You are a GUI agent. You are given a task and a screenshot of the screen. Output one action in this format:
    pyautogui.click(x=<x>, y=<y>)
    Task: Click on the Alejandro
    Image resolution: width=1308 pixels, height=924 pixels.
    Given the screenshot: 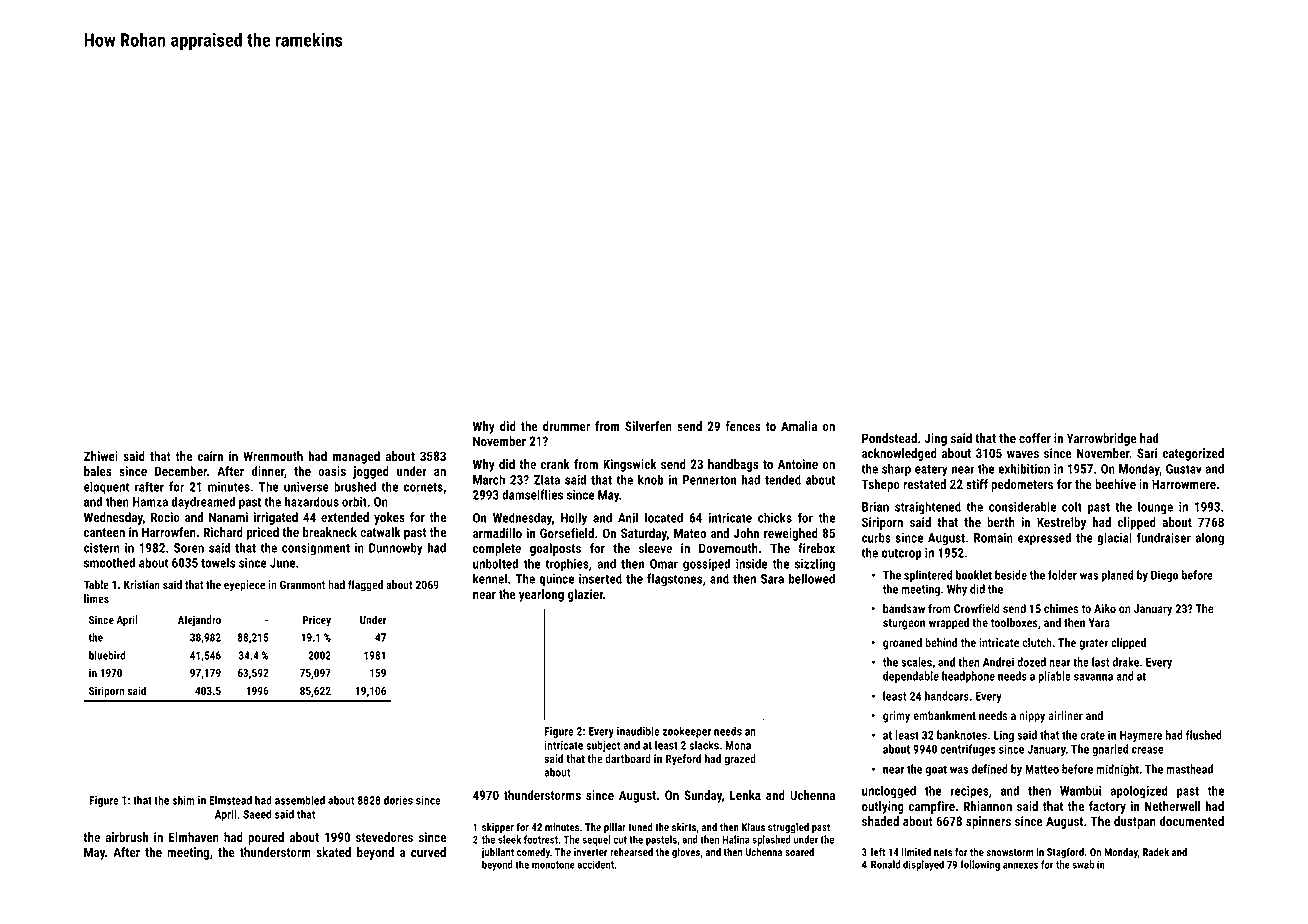 What is the action you would take?
    pyautogui.click(x=199, y=621)
